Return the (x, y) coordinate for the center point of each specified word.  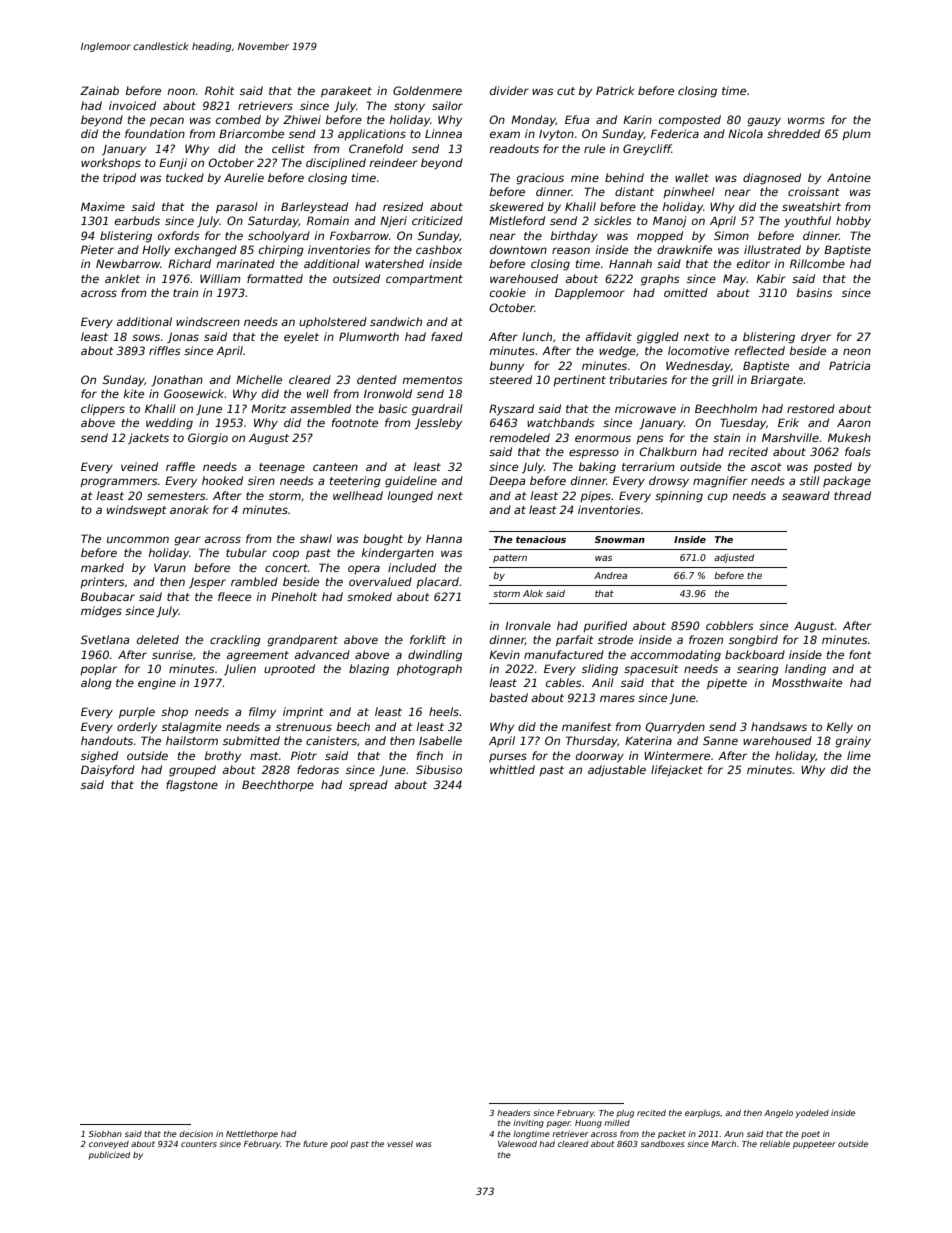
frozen (706, 639)
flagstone (192, 786)
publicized (109, 1156)
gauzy (764, 122)
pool (339, 1145)
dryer (816, 338)
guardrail (437, 410)
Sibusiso (439, 769)
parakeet (346, 92)
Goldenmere (427, 90)
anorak (189, 509)
